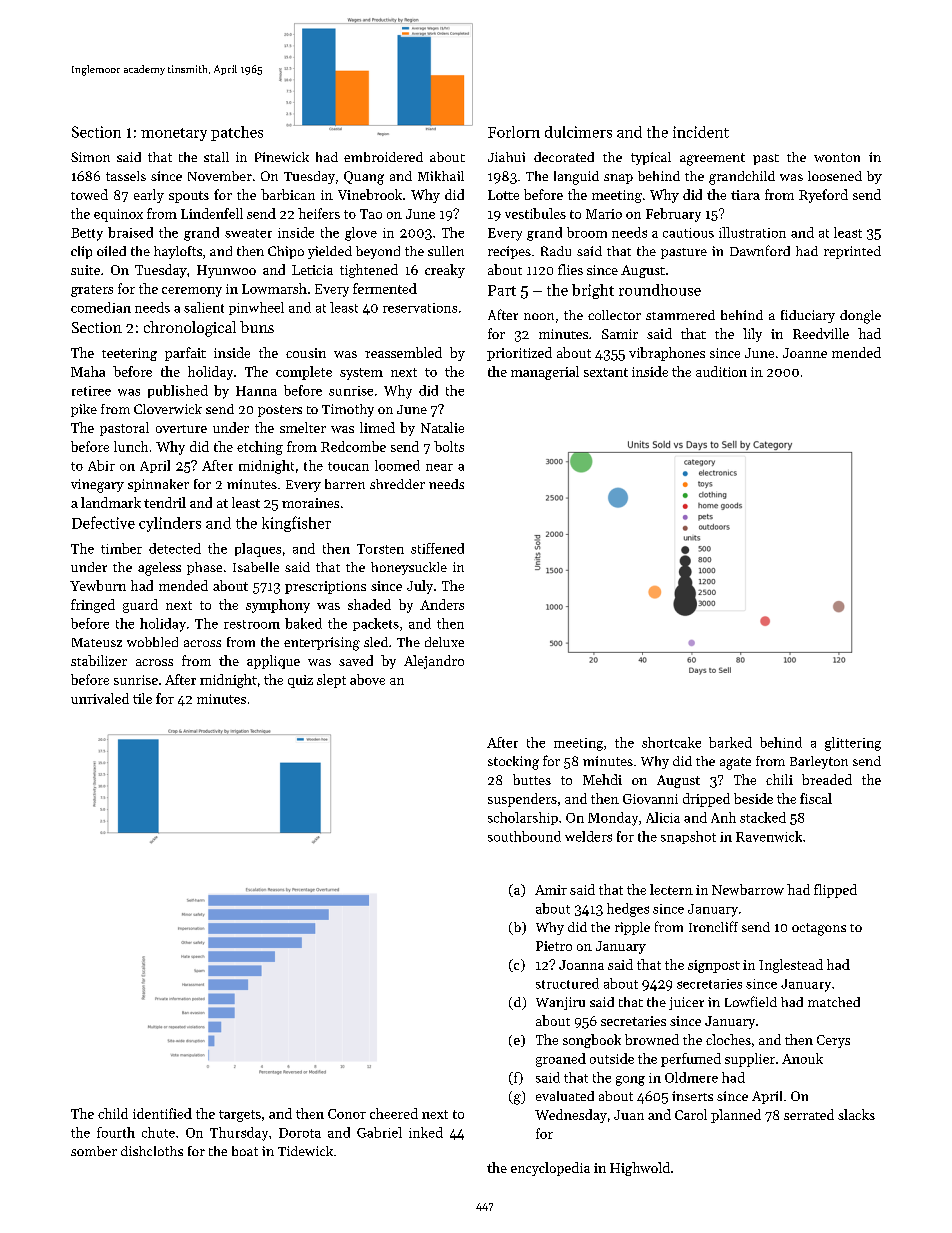 The height and width of the screenshot is (1233, 952). What do you see at coordinates (142, 698) in the screenshot?
I see `tile` at bounding box center [142, 698].
